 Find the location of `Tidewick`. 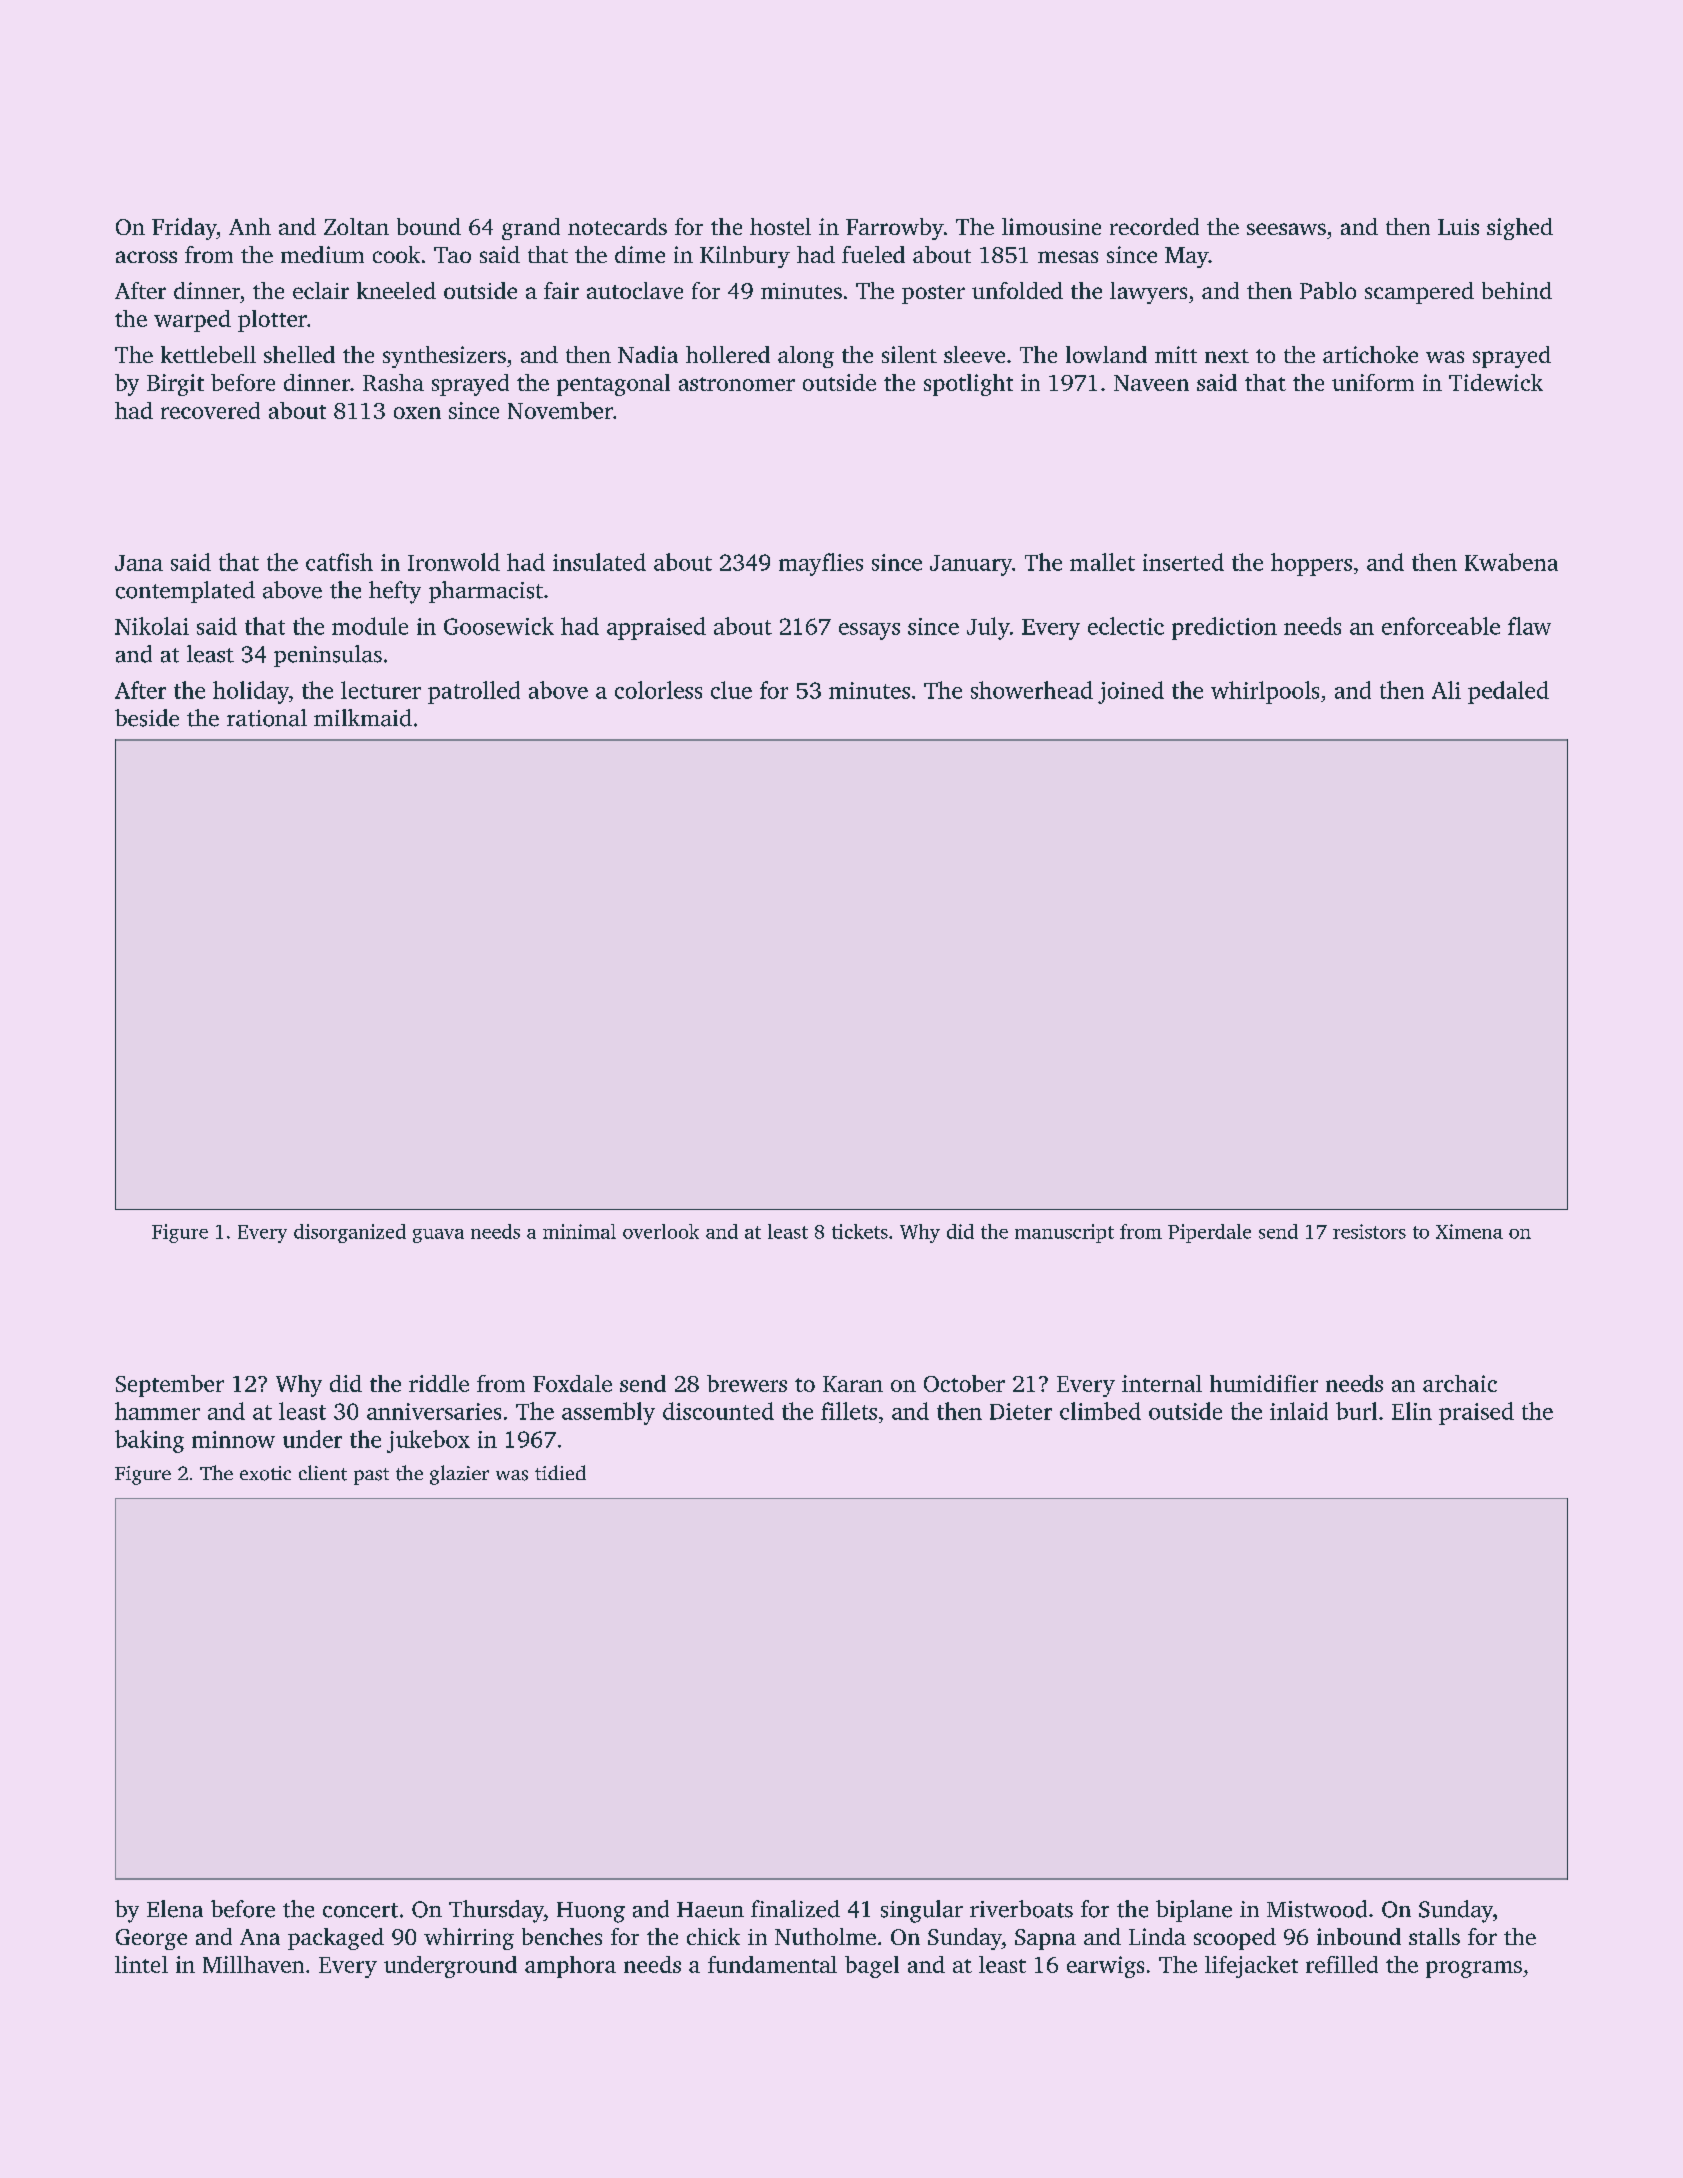

Tidewick is located at coordinates (1496, 382).
